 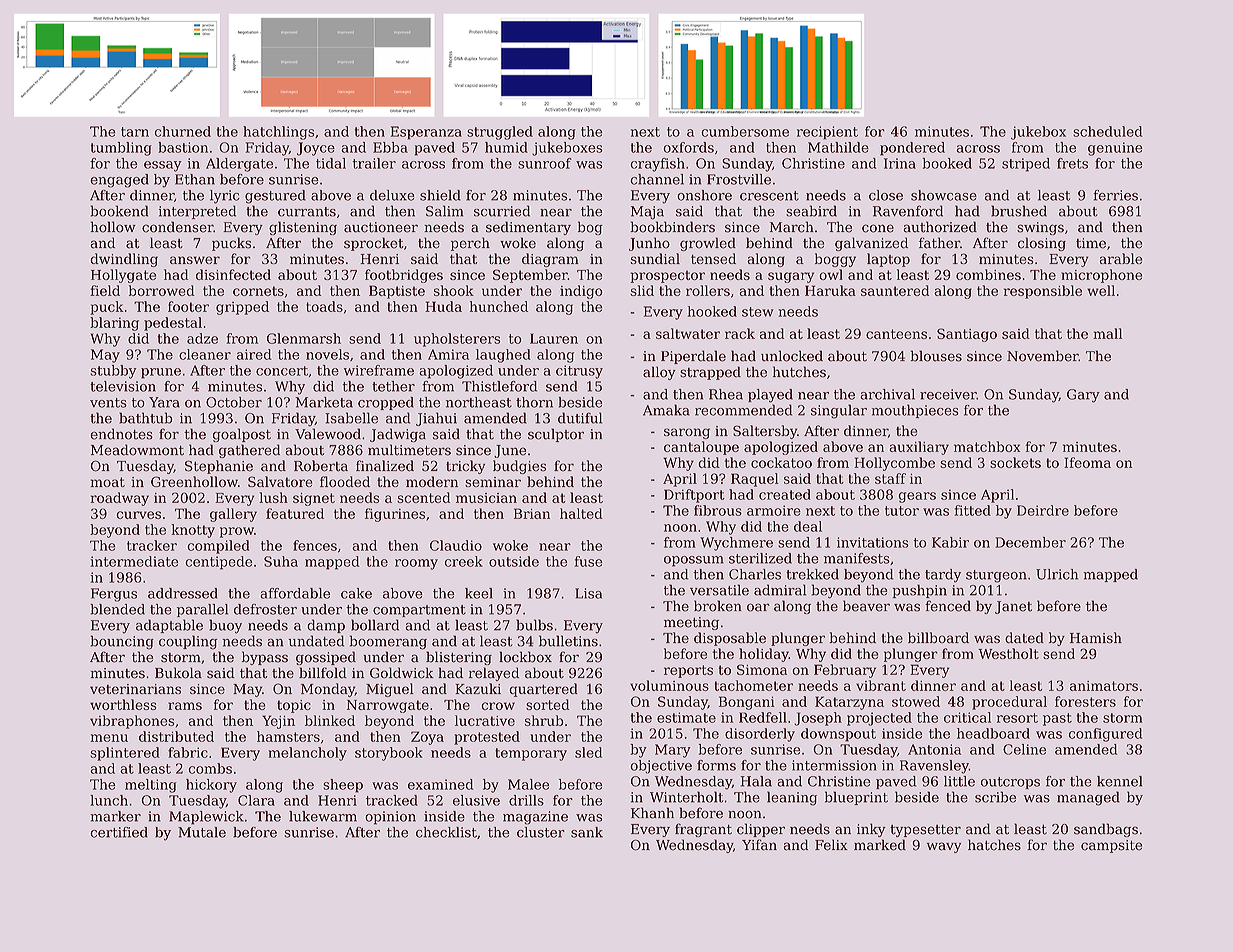 I want to click on prune, so click(x=161, y=373).
